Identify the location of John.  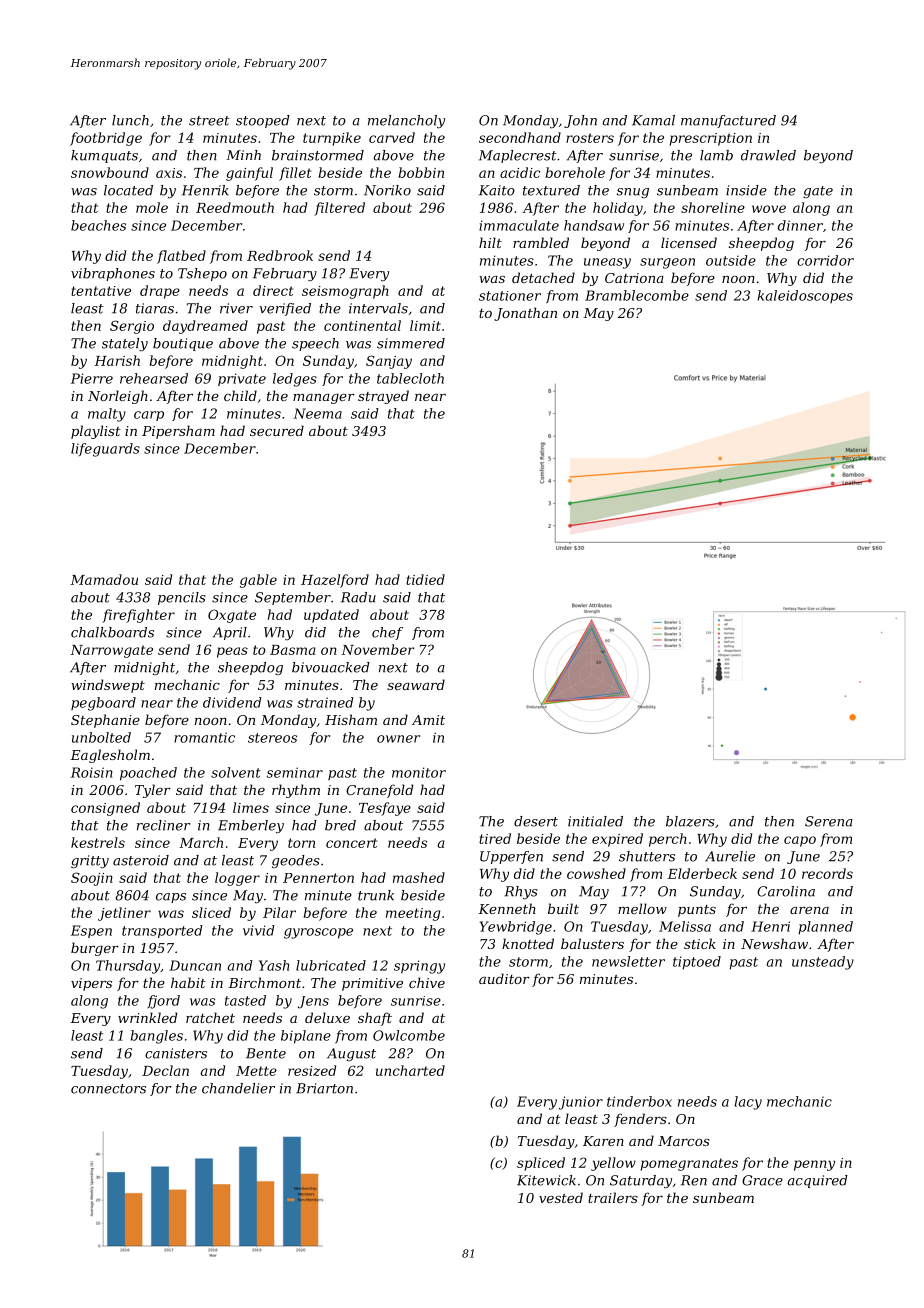
(580, 121).
